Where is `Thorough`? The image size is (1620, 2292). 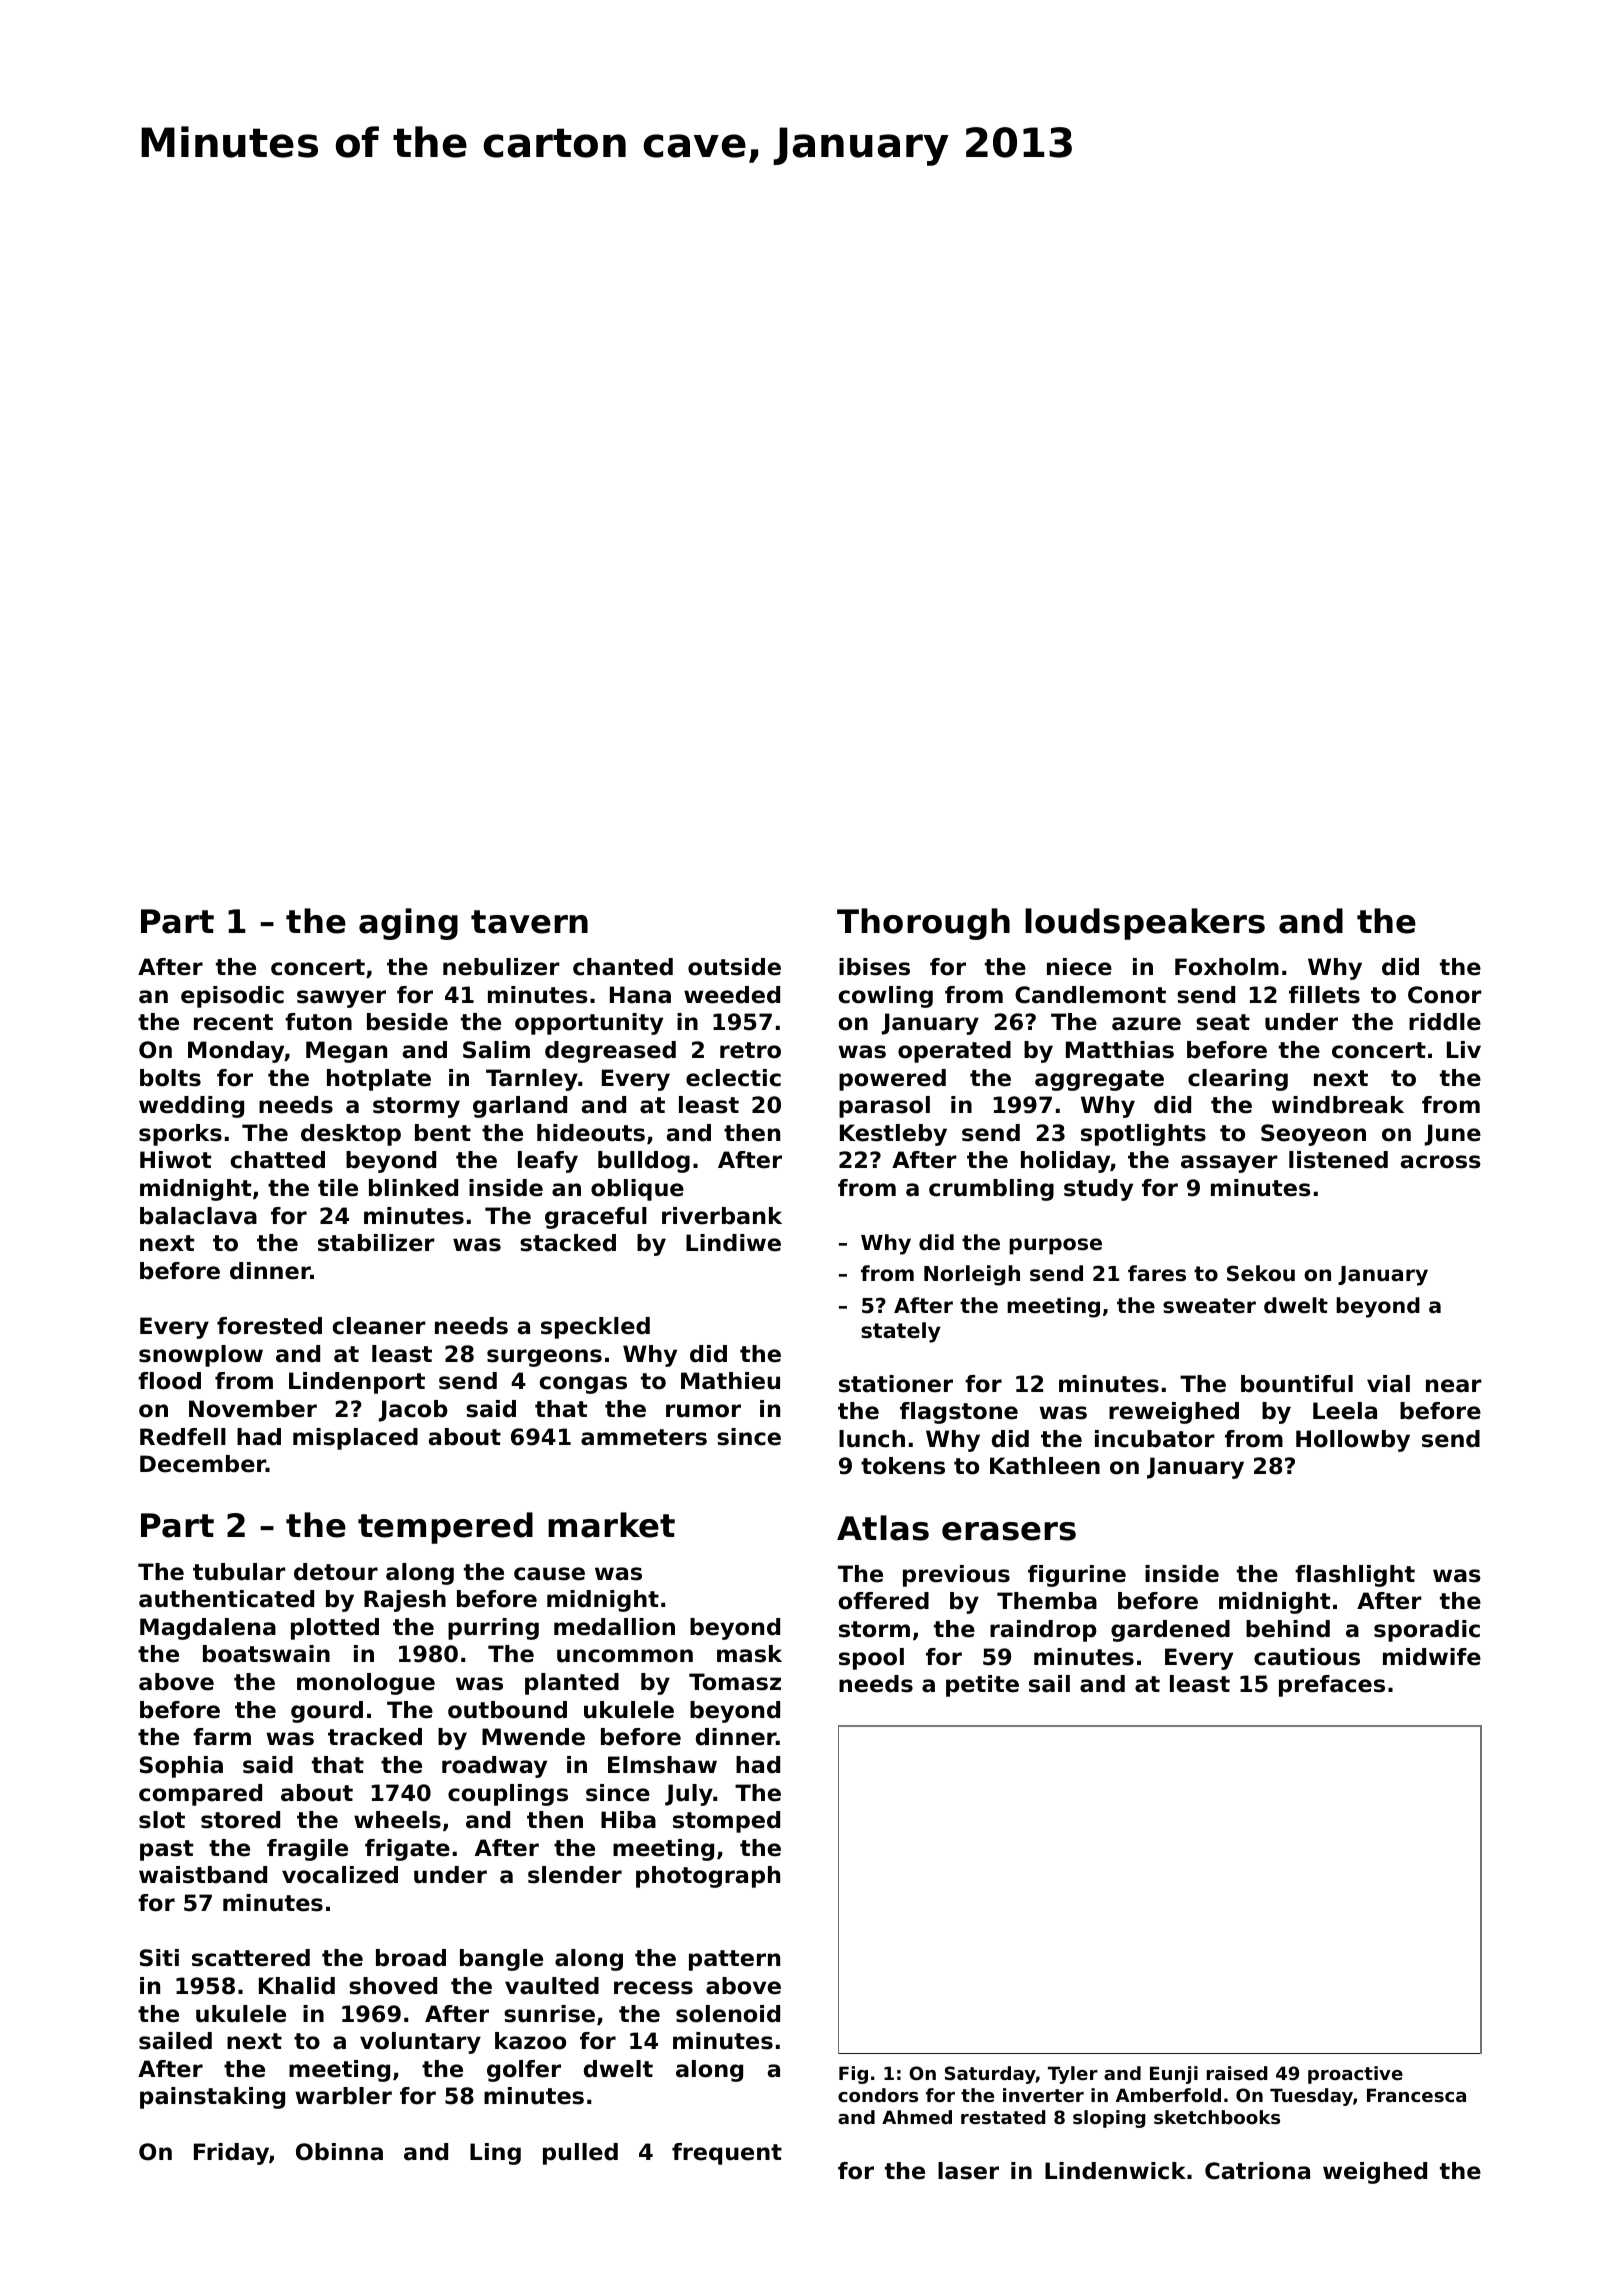 Thorough is located at coordinates (923, 924).
